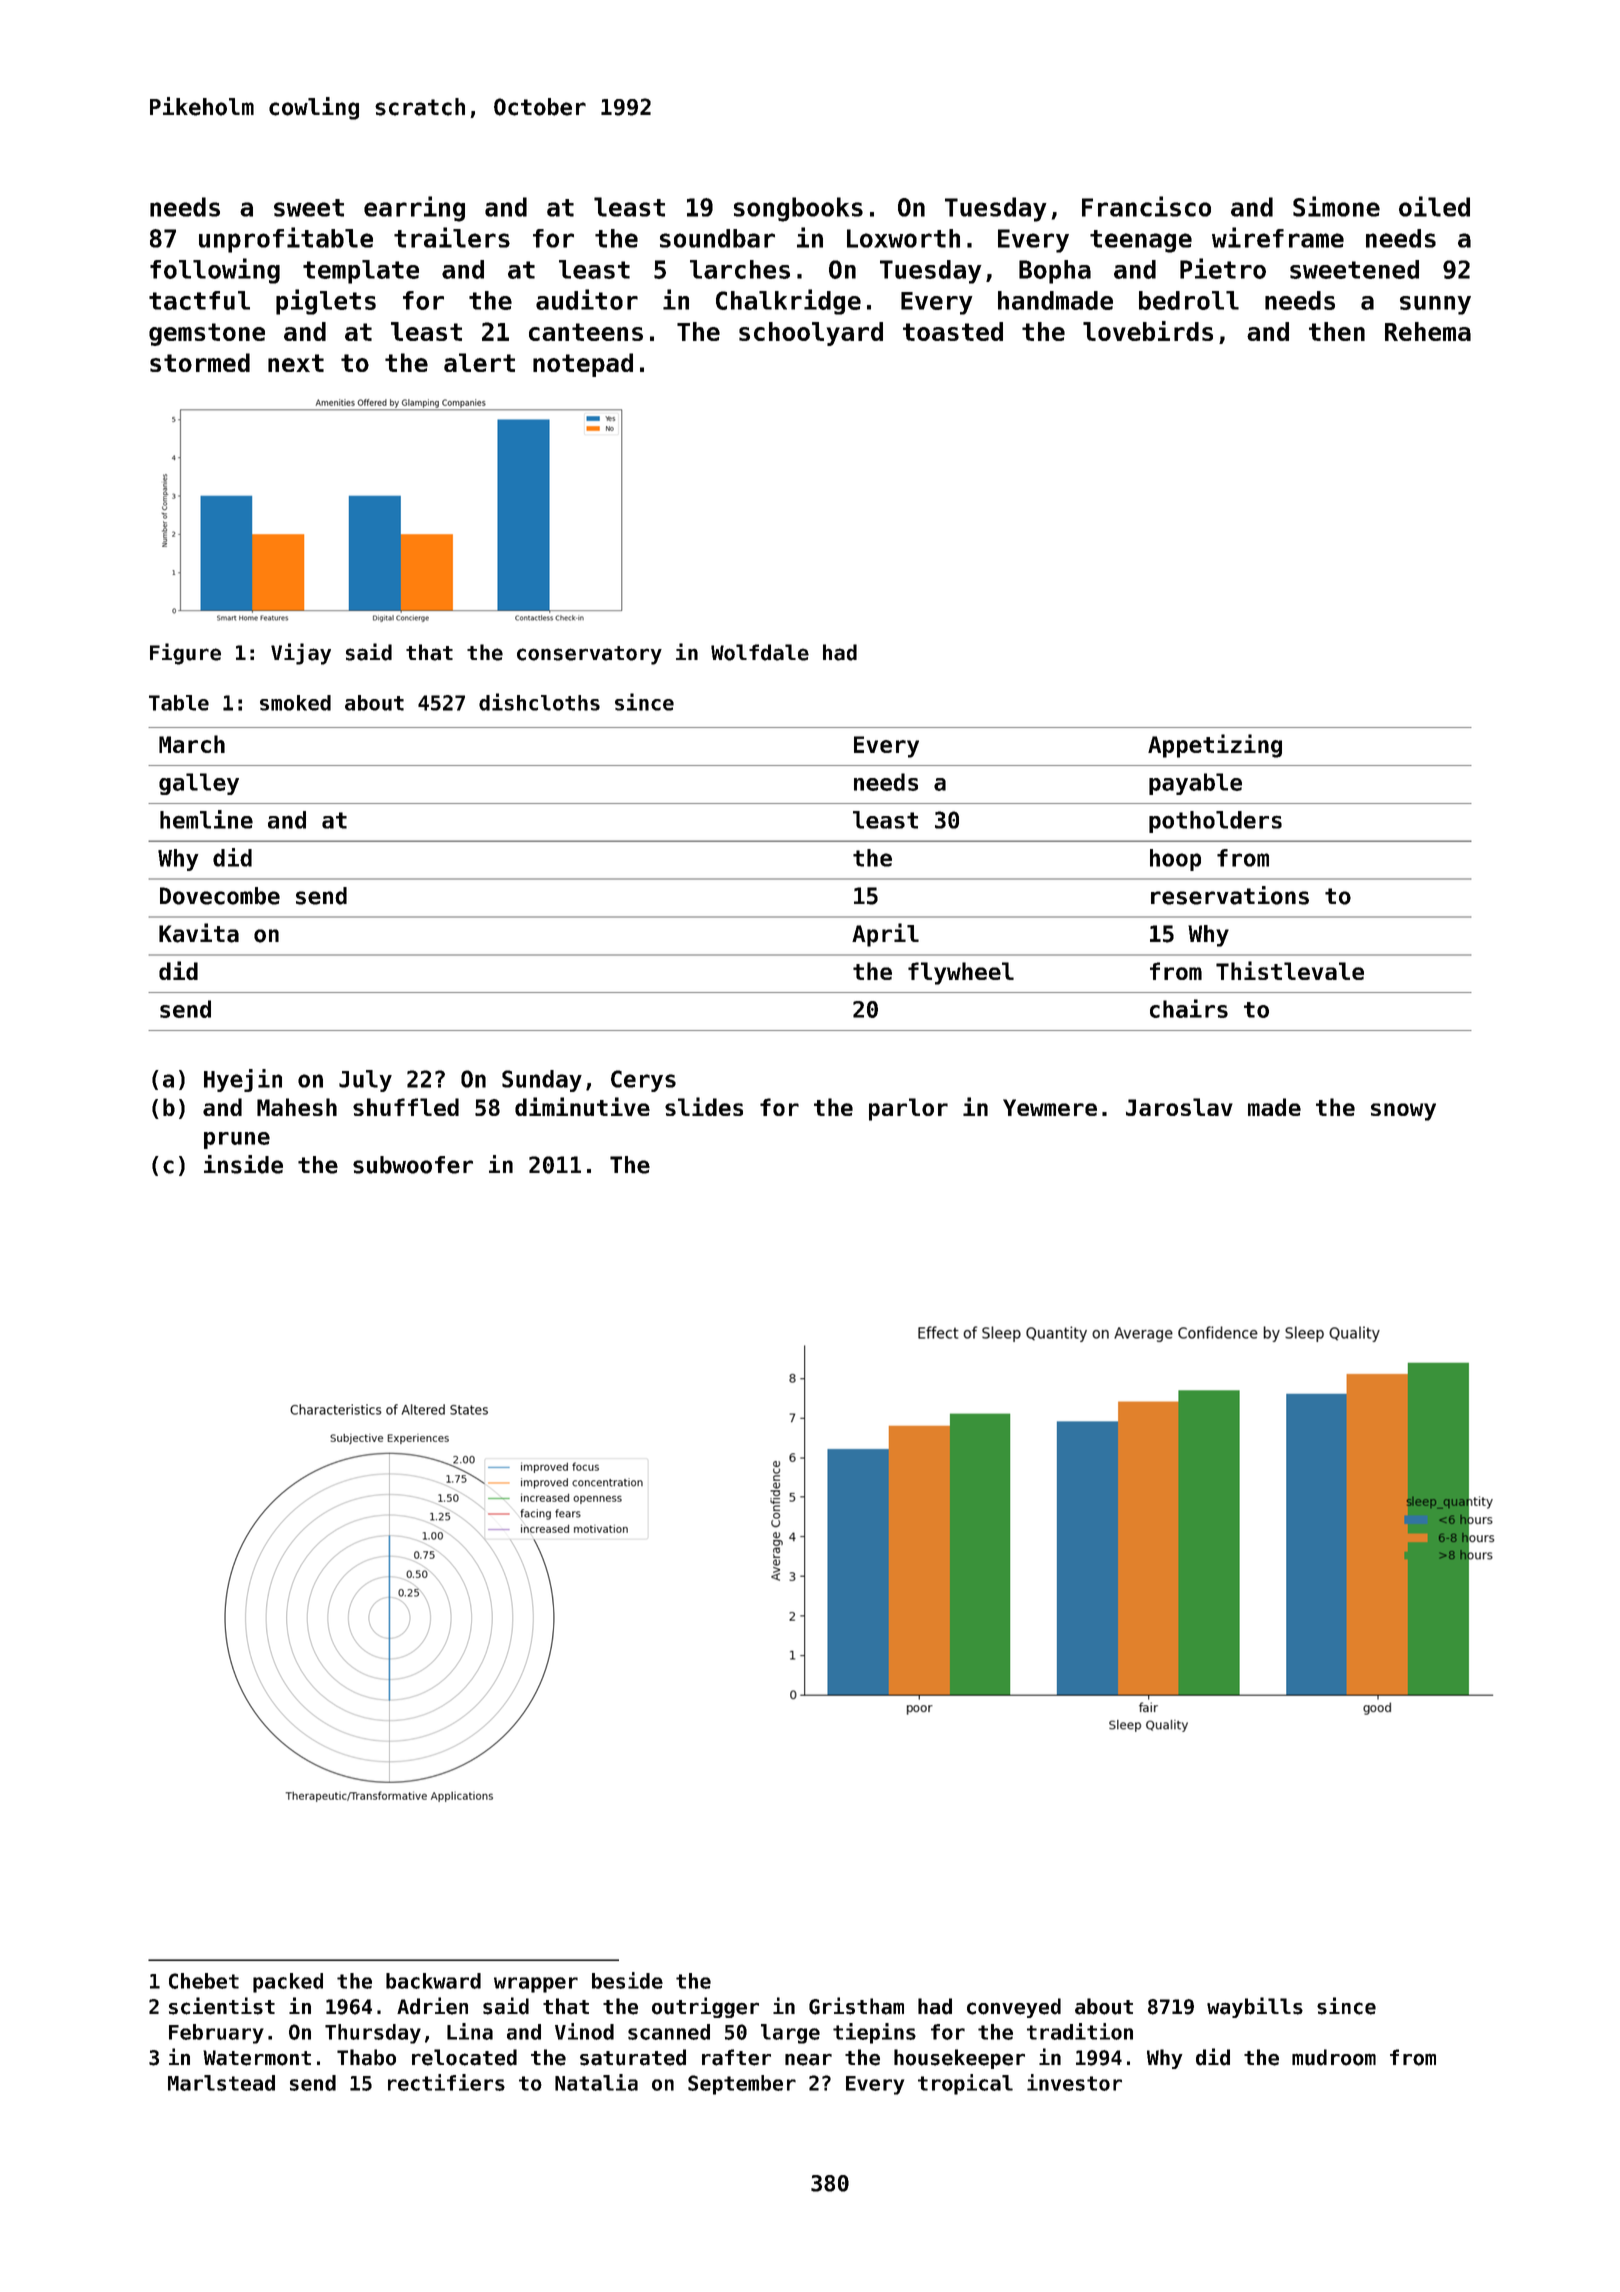  I want to click on larches, so click(740, 269).
